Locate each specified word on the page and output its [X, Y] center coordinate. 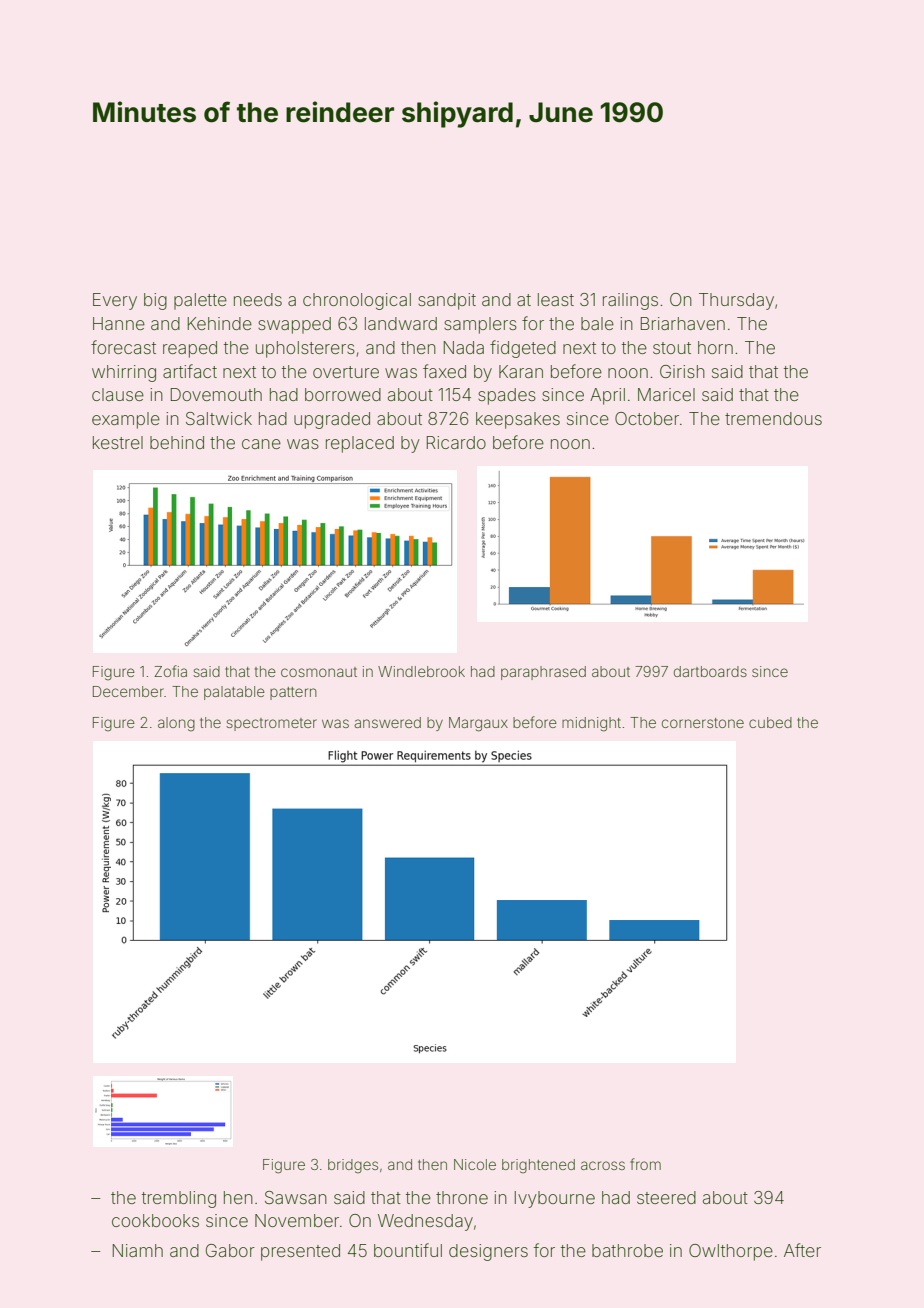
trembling [179, 1199]
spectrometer [271, 724]
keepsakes [518, 420]
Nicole [475, 1164]
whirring [124, 373]
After [802, 1250]
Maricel [666, 394]
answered [387, 722]
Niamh [138, 1250]
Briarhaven [683, 323]
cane [261, 444]
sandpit [447, 301]
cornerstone [703, 723]
